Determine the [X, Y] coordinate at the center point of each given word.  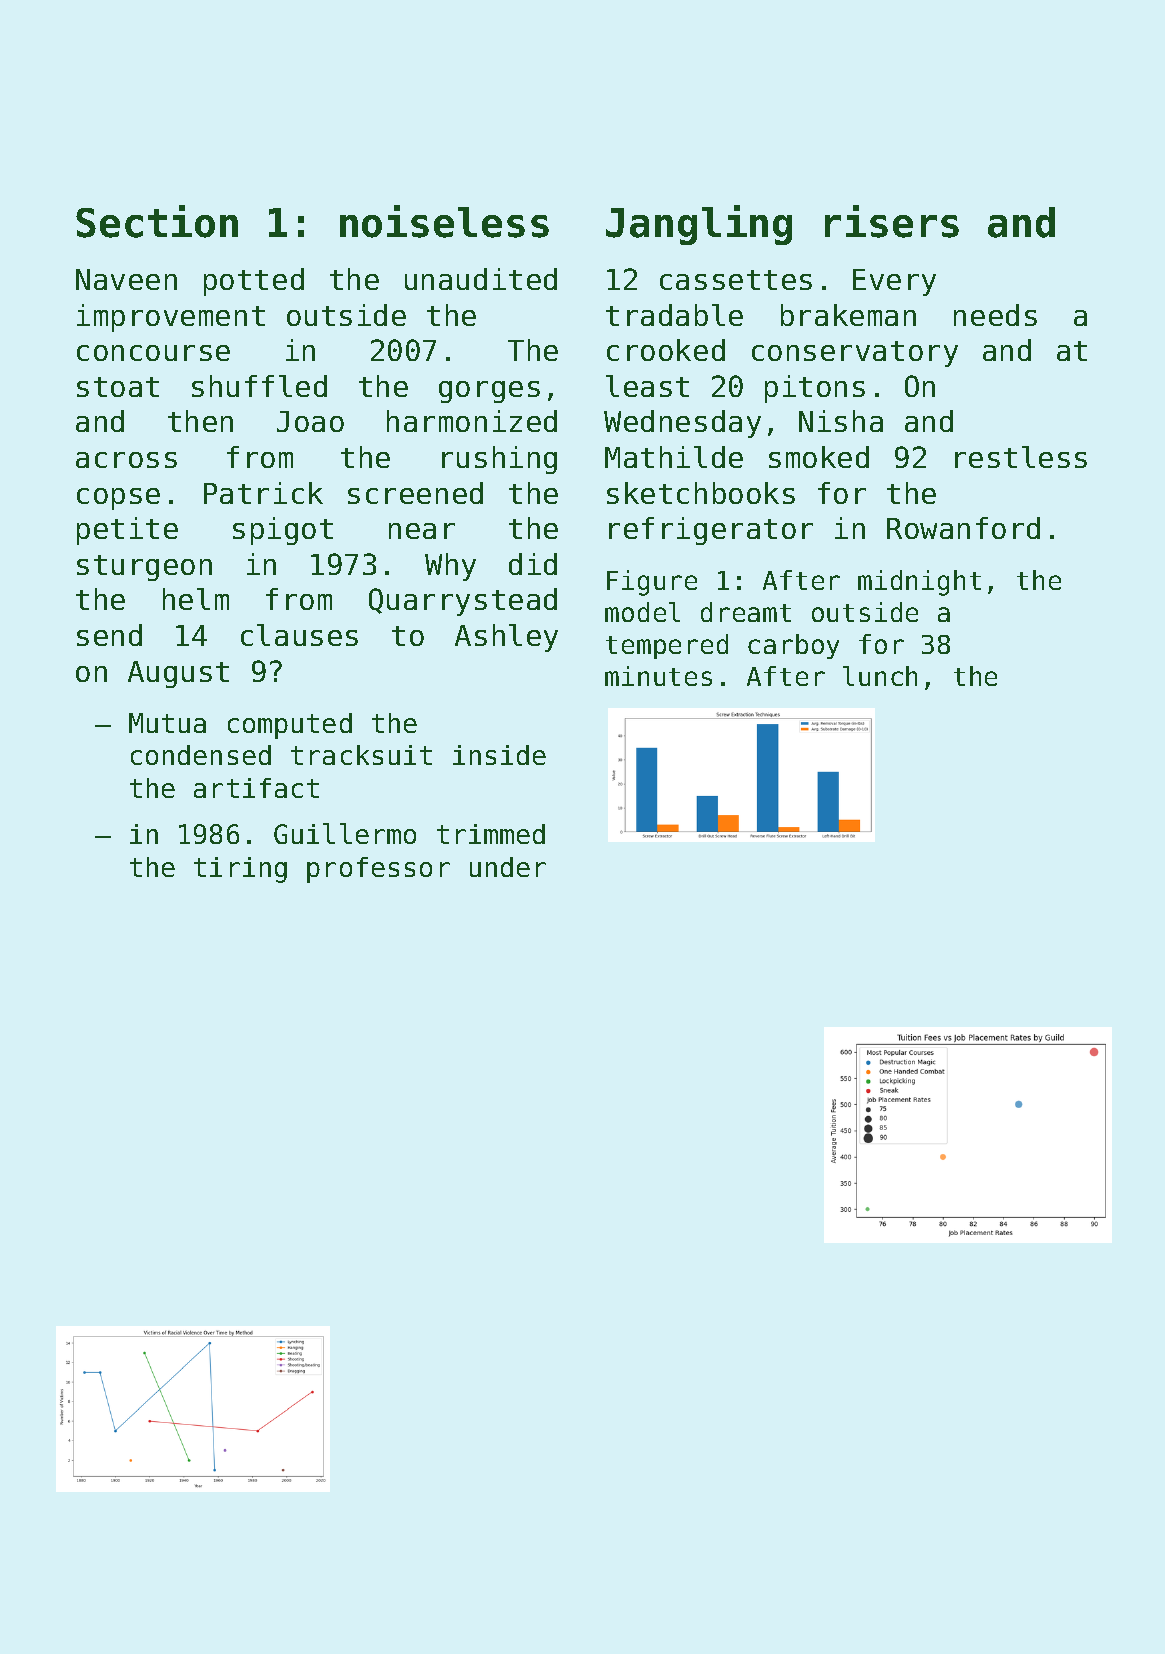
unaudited [481, 279]
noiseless [444, 221]
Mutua [167, 723]
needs [995, 315]
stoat [118, 387]
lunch [880, 676]
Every [894, 282]
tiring [240, 870]
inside [499, 755]
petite [127, 531]
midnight [919, 583]
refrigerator [711, 531]
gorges [489, 392]
